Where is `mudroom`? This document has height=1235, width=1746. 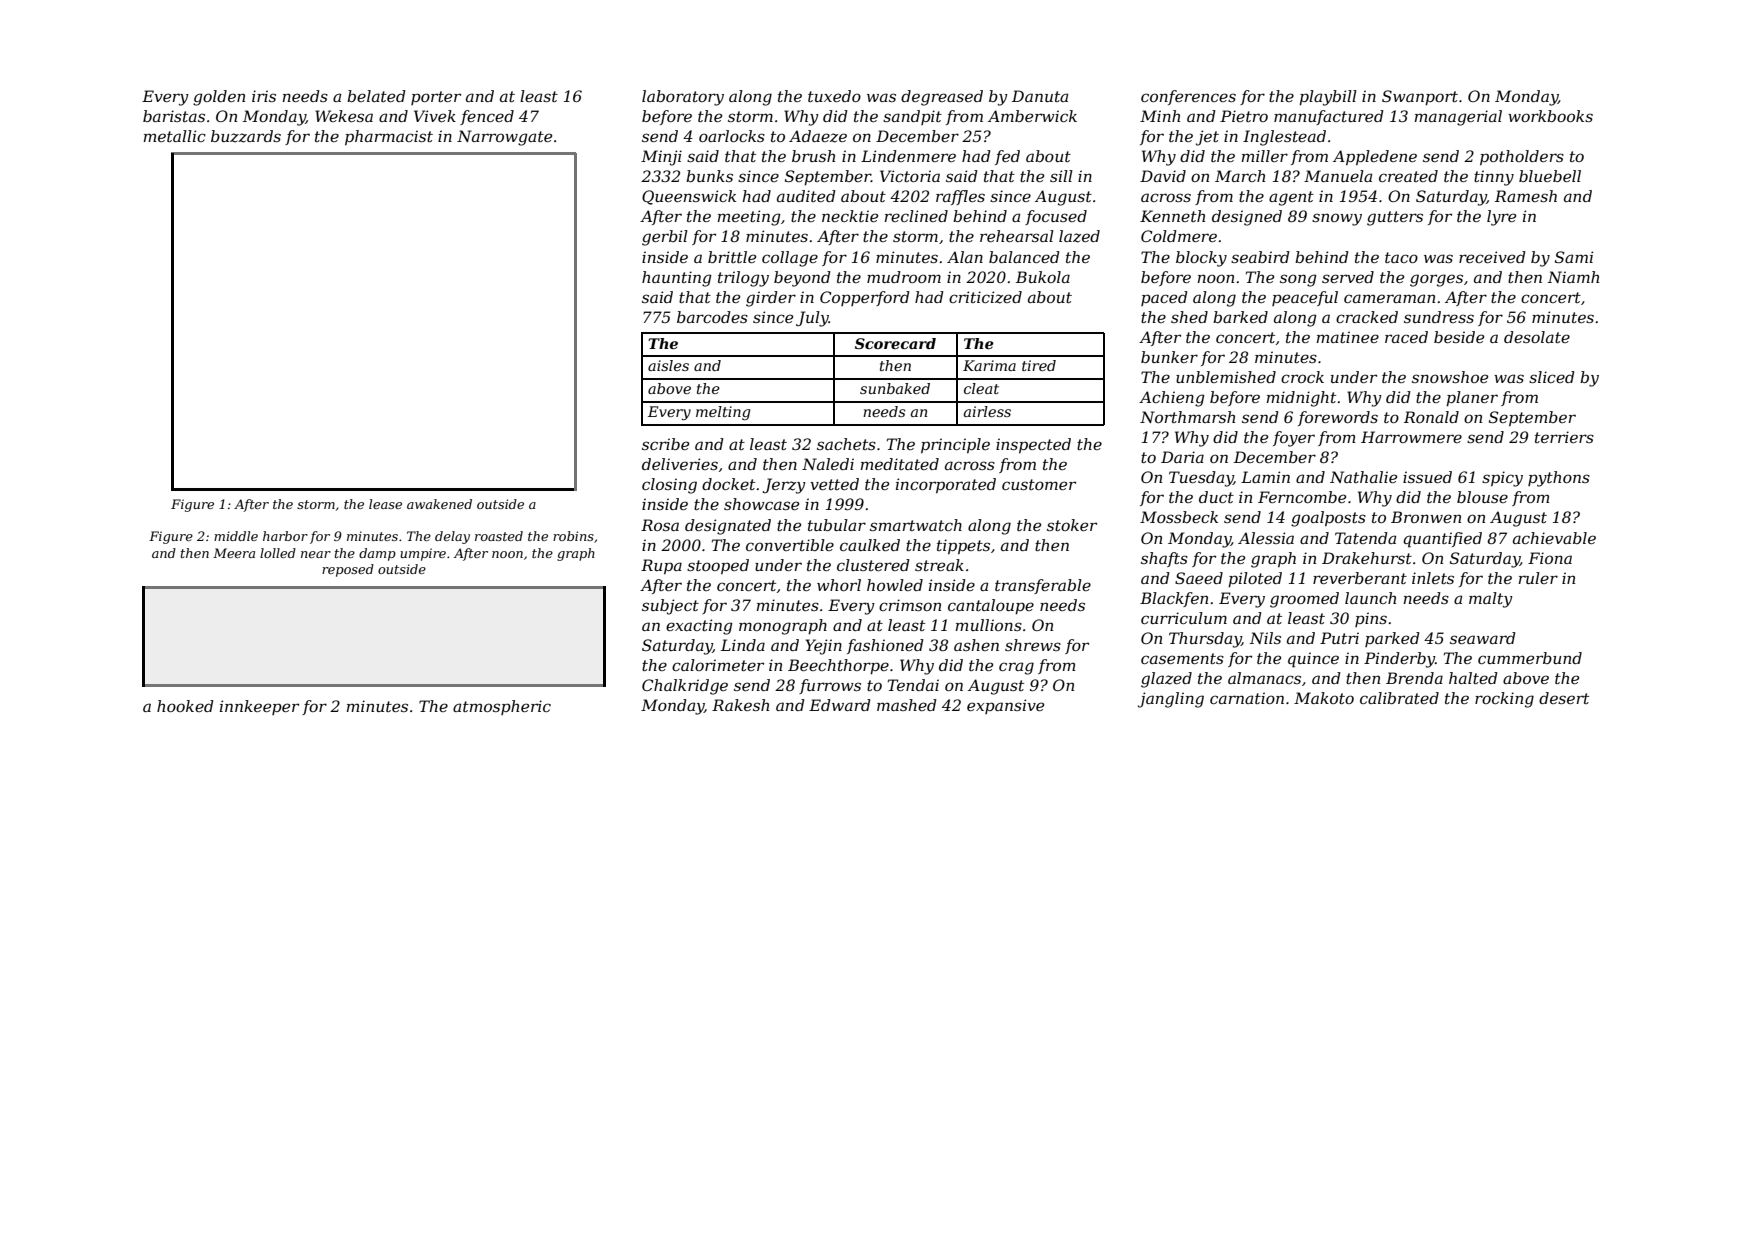 mudroom is located at coordinates (904, 277).
